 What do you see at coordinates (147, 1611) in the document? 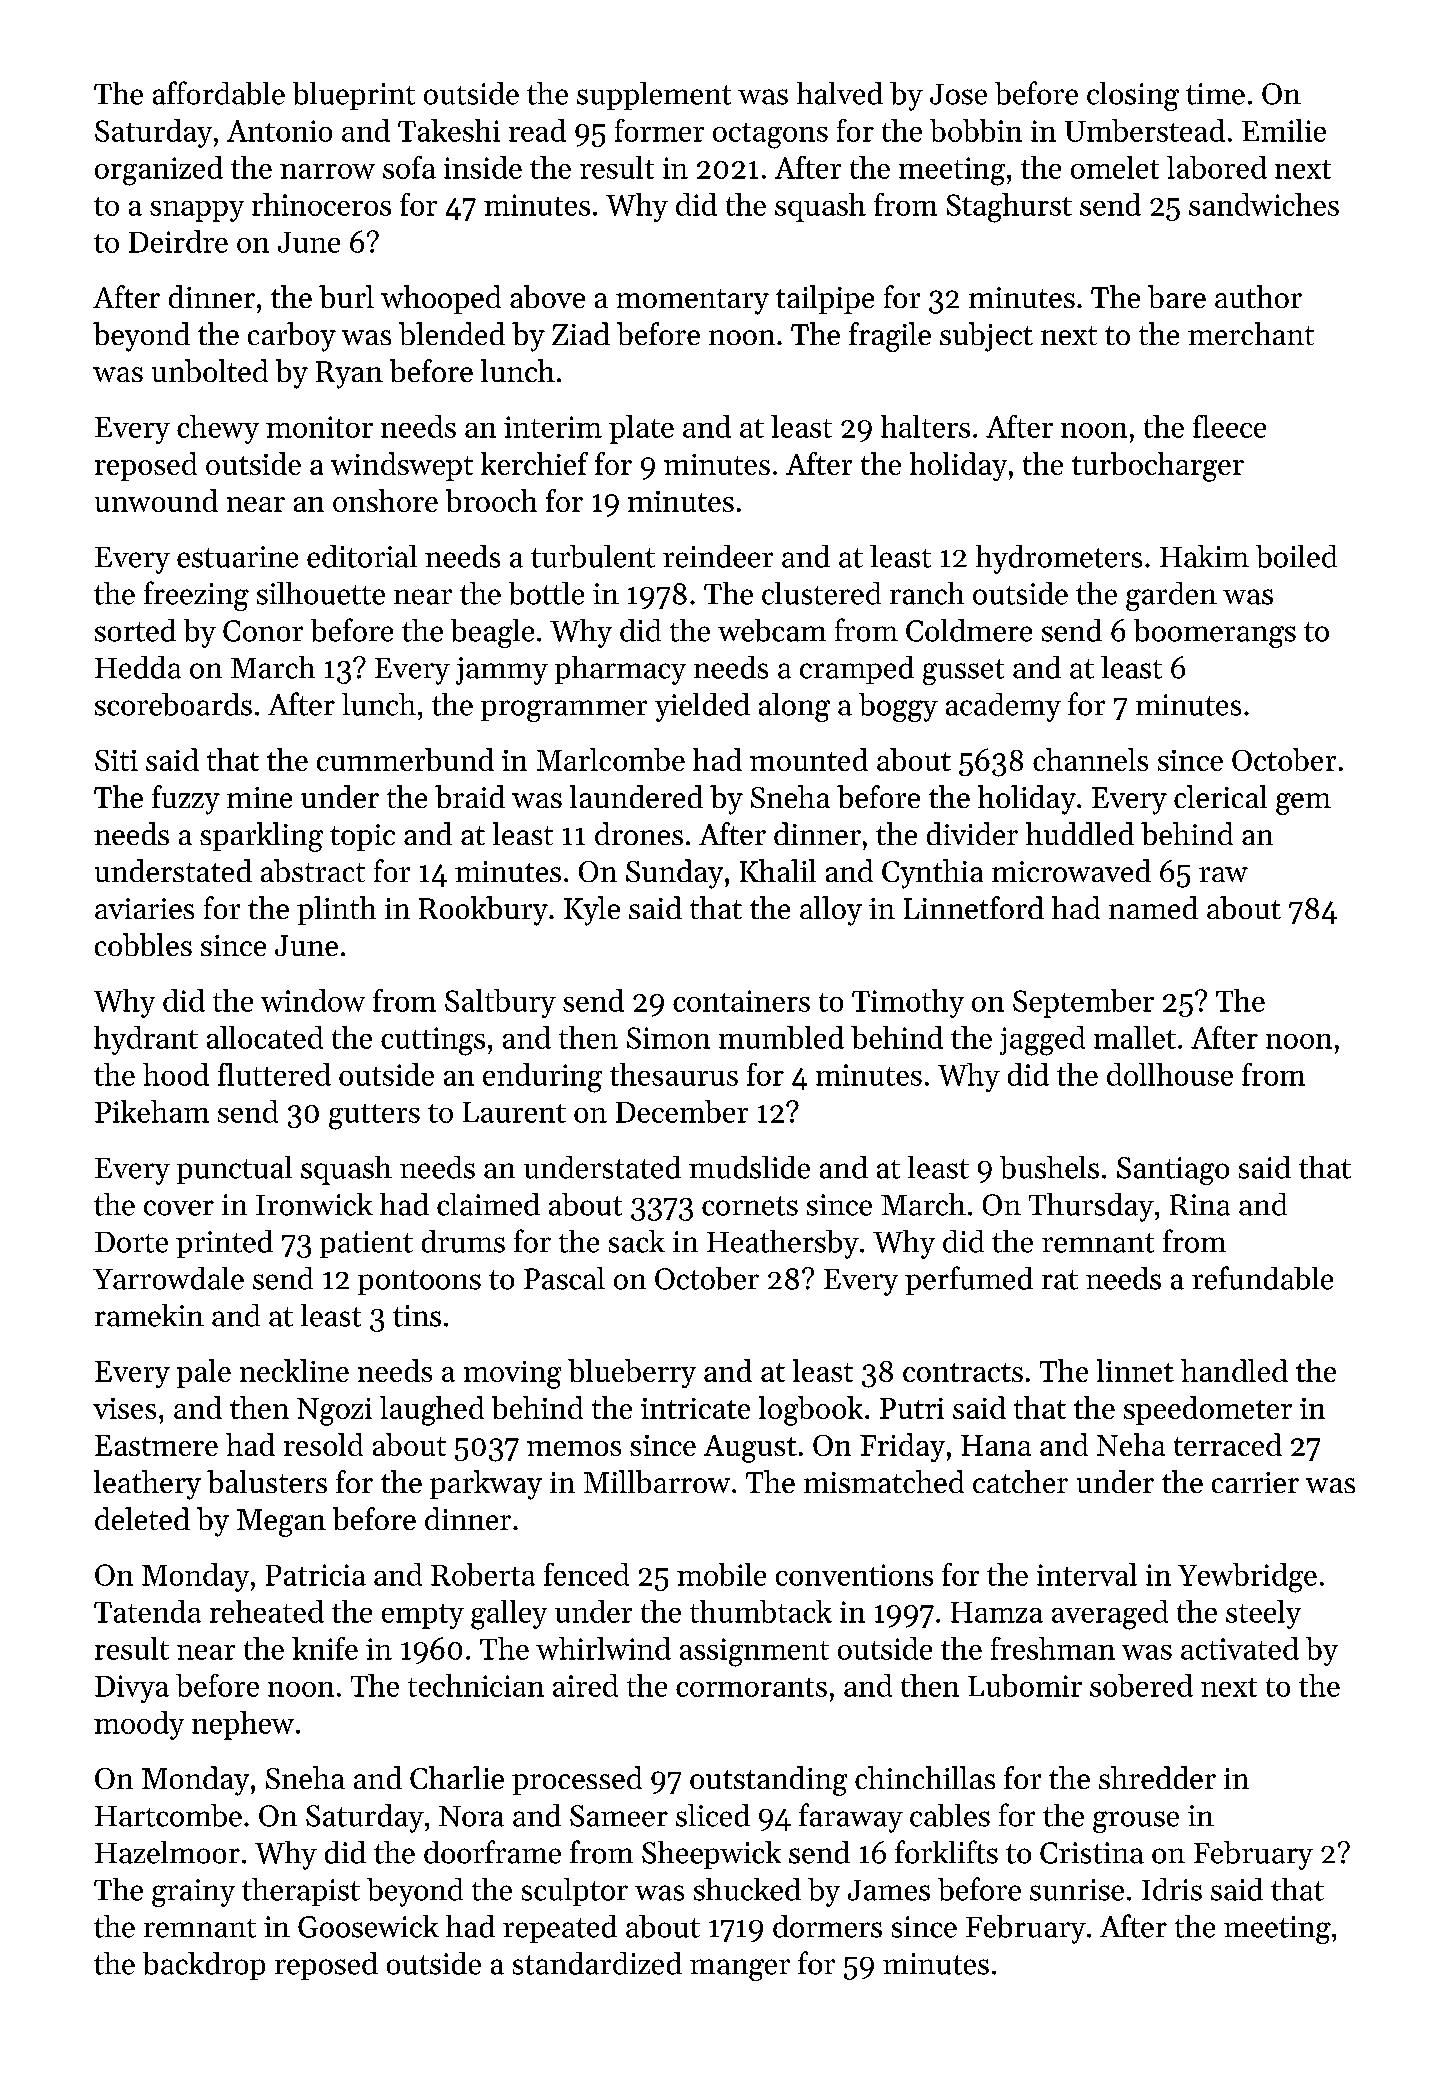
I see `Tatenda` at bounding box center [147, 1611].
